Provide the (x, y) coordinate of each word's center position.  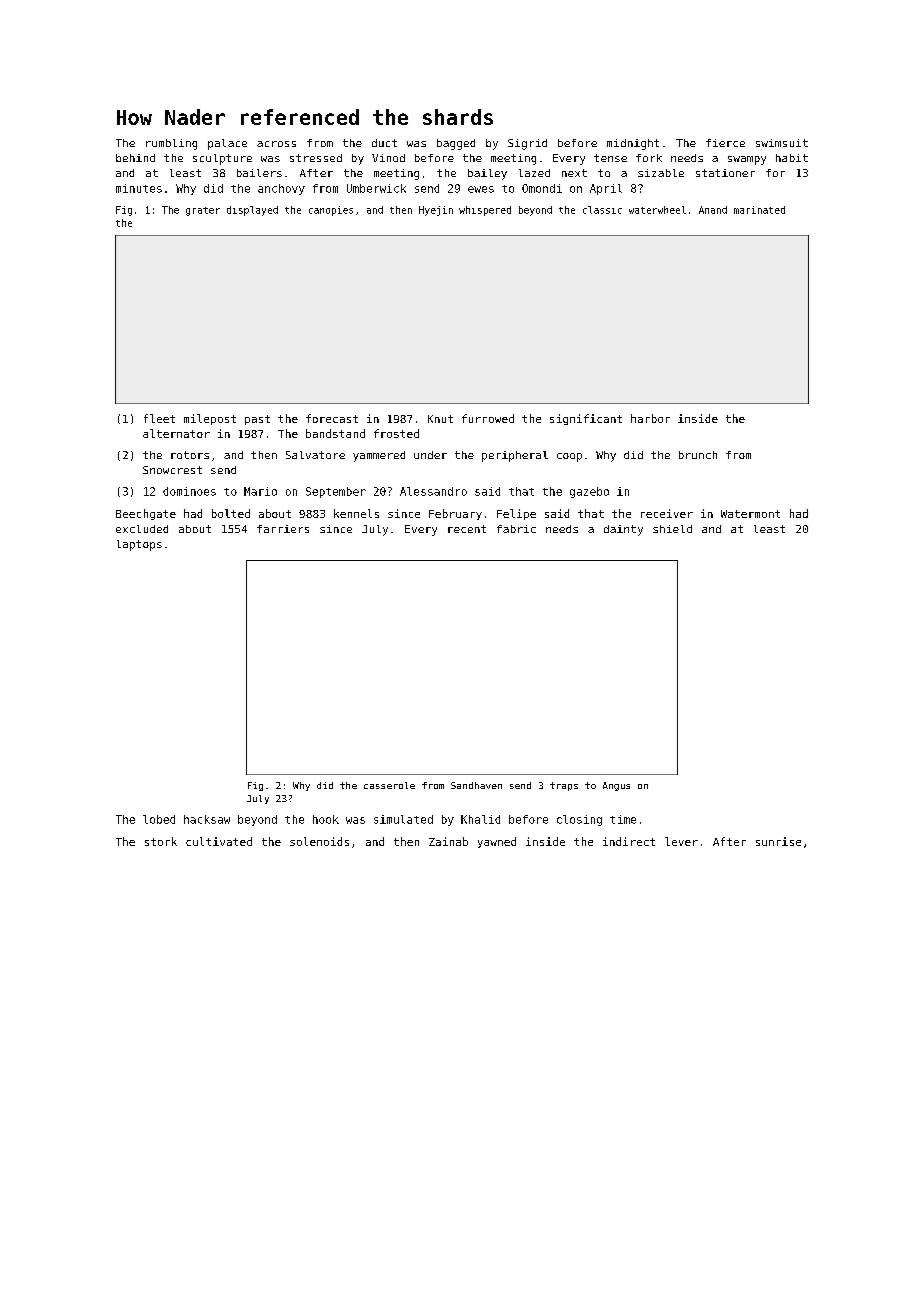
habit (792, 158)
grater (203, 211)
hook (326, 819)
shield (672, 529)
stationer (725, 173)
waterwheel (657, 210)
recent (467, 529)
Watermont (750, 514)
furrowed (488, 418)
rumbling (171, 144)
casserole (389, 785)
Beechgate (146, 514)
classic (602, 210)
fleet (159, 418)
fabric (516, 529)
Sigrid (527, 144)
